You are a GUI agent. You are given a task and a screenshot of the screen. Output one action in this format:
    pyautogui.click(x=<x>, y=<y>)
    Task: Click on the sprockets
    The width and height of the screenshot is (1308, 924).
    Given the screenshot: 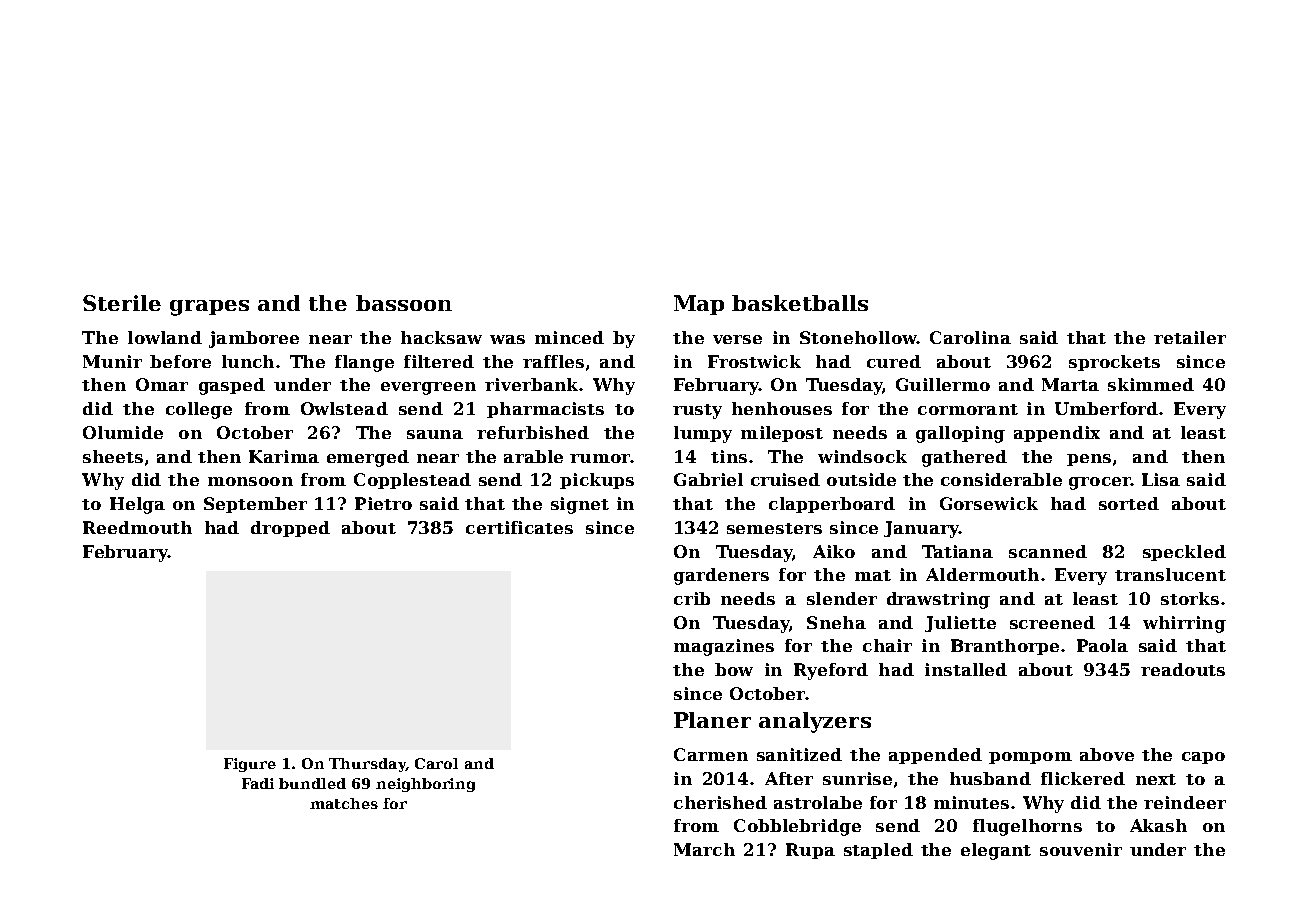 What is the action you would take?
    pyautogui.click(x=1114, y=363)
